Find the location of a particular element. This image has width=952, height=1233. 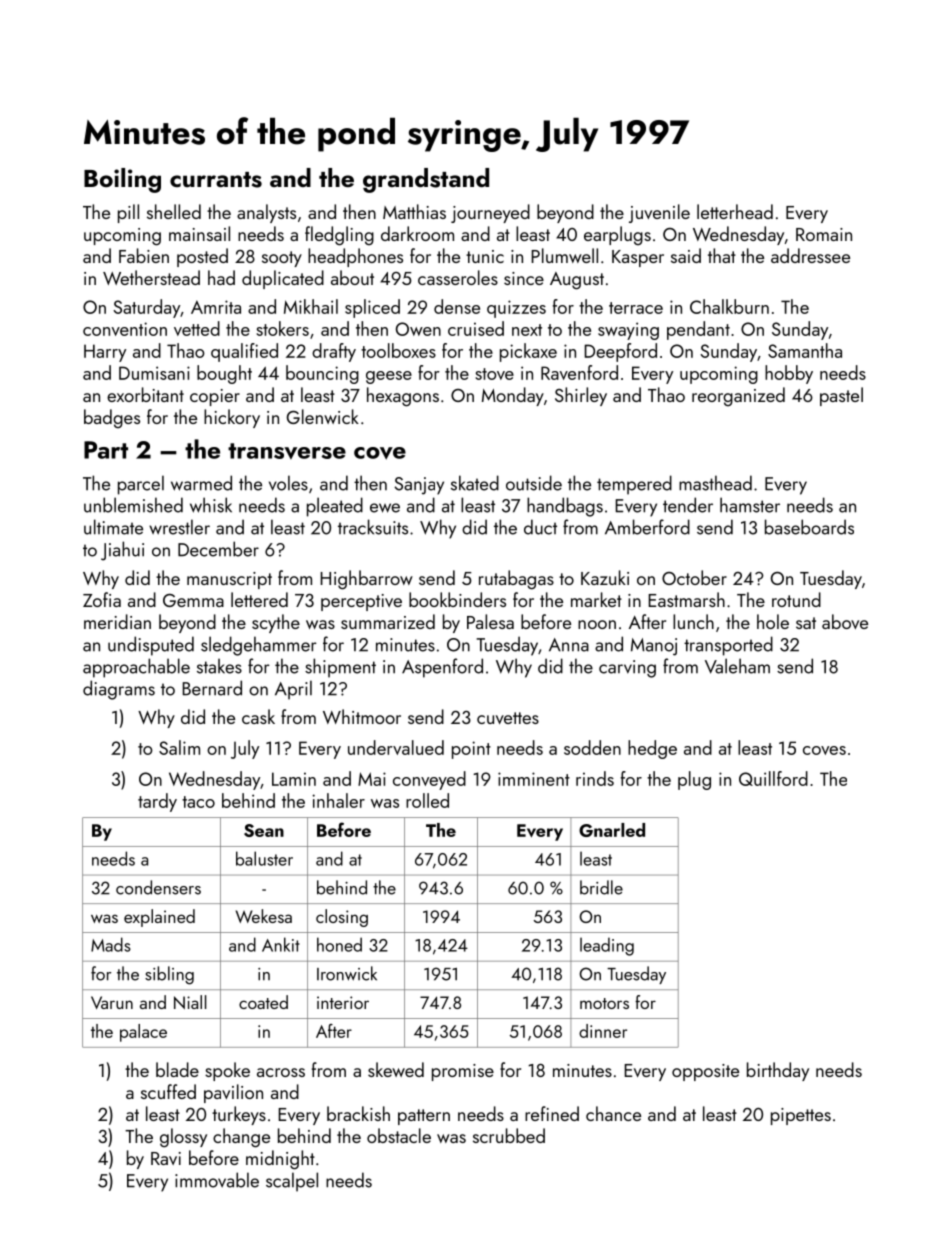

noon is located at coordinates (597, 624).
